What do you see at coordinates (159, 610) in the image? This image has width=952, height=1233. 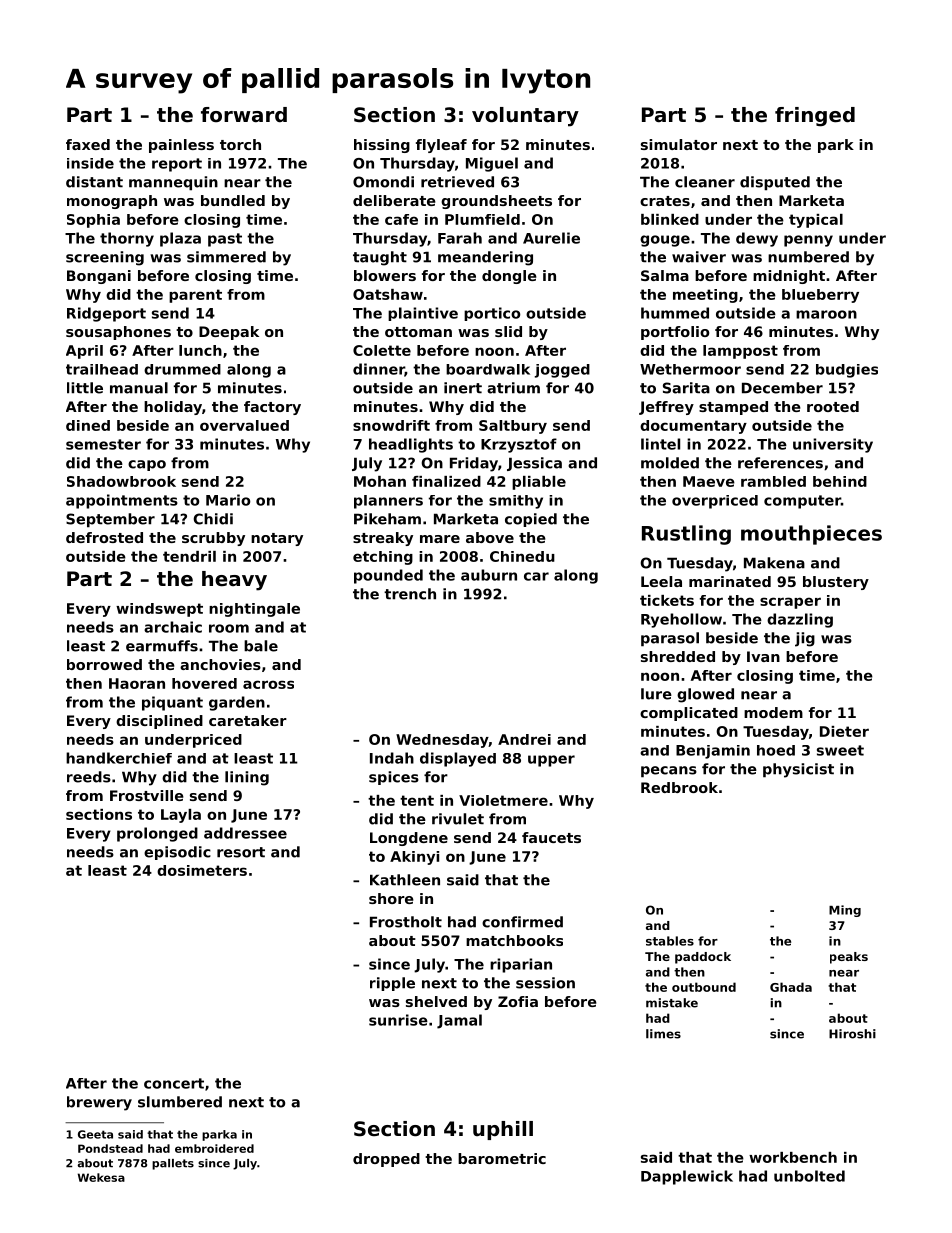 I see `windswept` at bounding box center [159, 610].
